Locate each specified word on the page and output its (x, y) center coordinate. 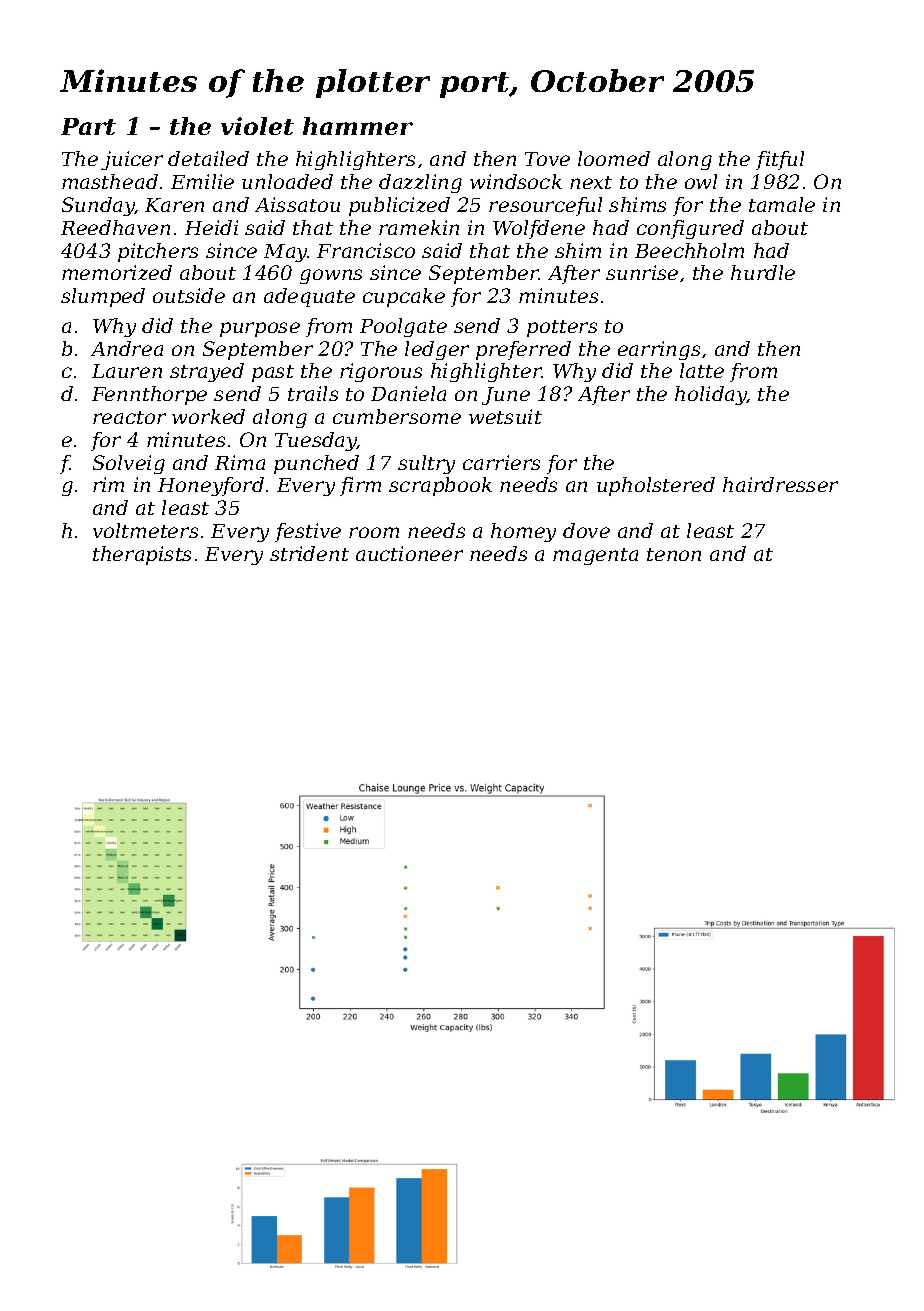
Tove (547, 159)
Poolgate (403, 327)
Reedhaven (115, 227)
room (374, 532)
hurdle (763, 272)
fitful (780, 160)
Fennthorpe (149, 395)
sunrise (642, 272)
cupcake (404, 297)
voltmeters (145, 530)
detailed (208, 158)
